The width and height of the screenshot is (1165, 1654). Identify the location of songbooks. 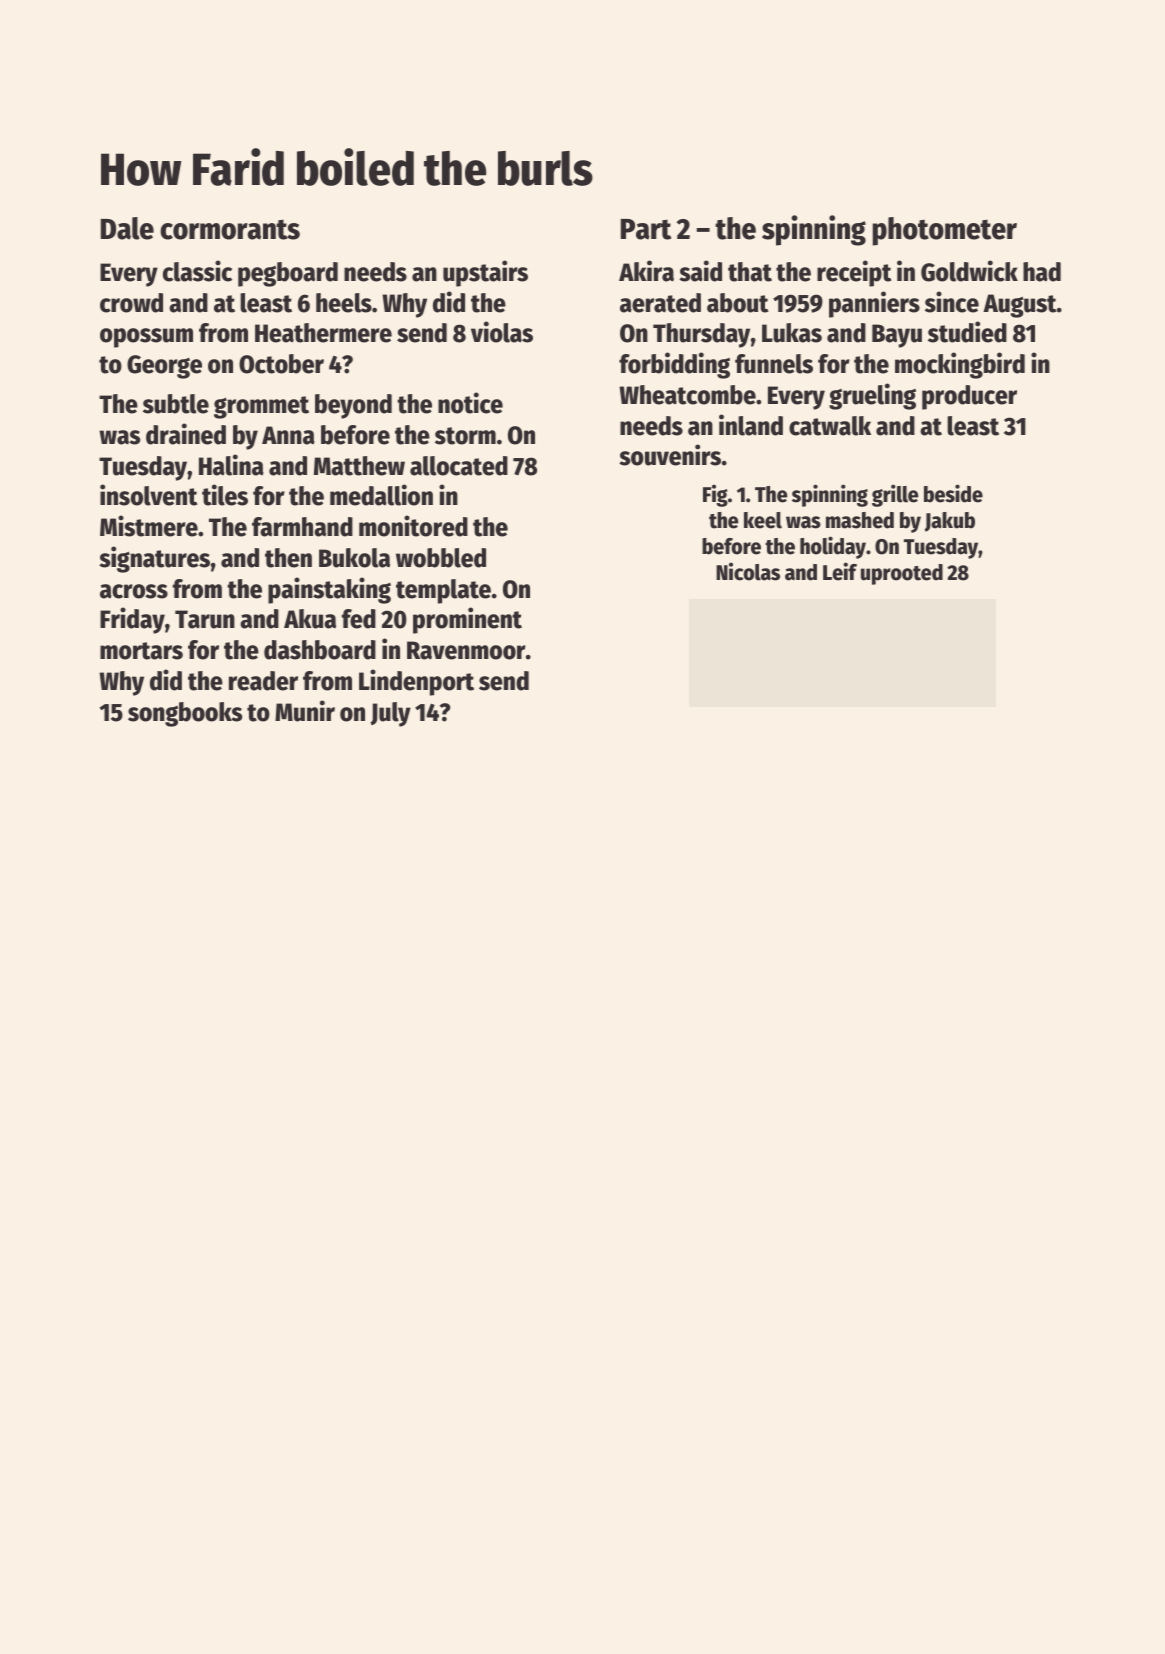
(185, 714).
